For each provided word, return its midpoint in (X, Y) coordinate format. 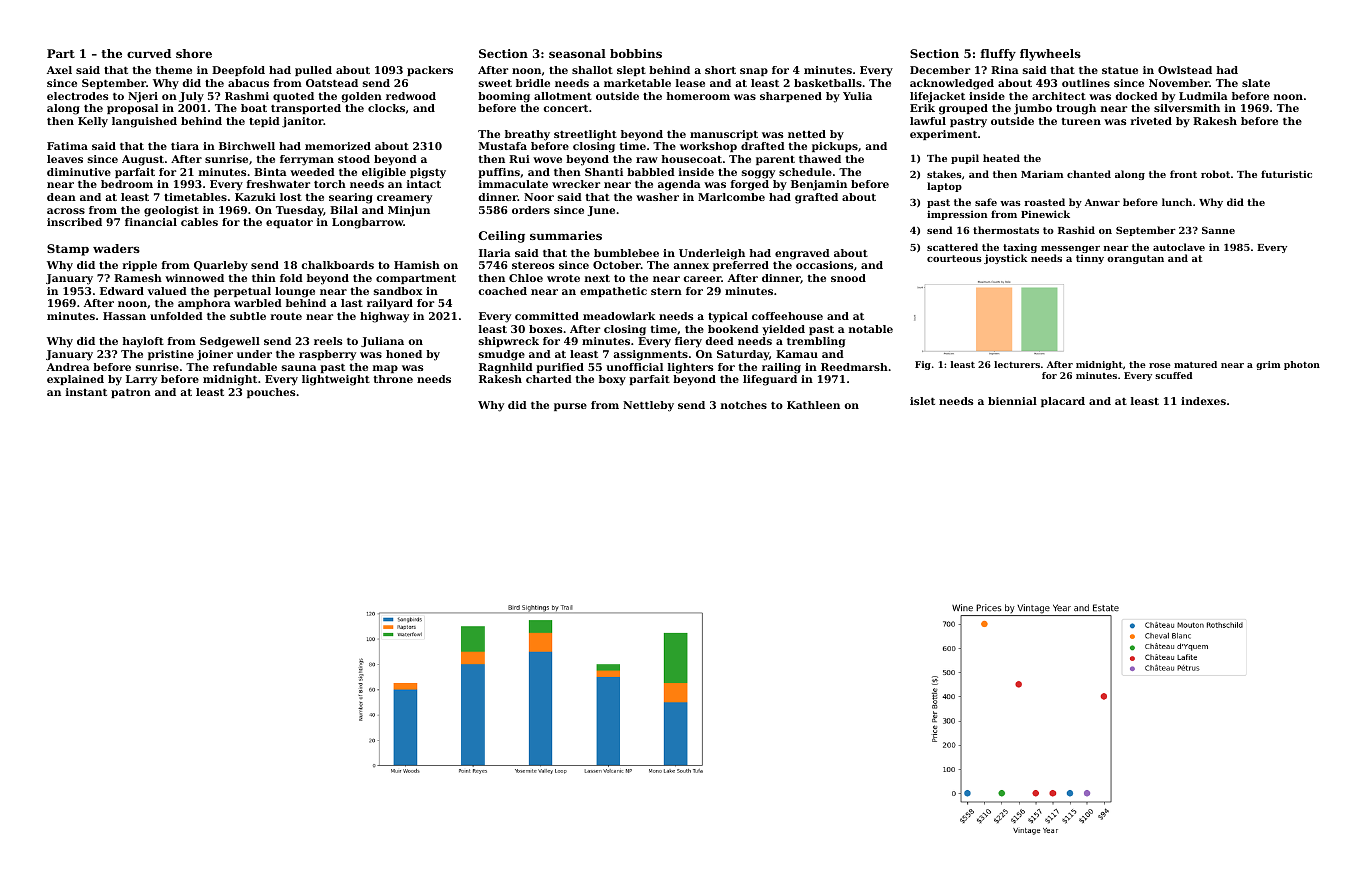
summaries (566, 235)
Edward (122, 291)
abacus (248, 83)
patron (131, 393)
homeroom (698, 96)
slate (1256, 83)
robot (1215, 174)
